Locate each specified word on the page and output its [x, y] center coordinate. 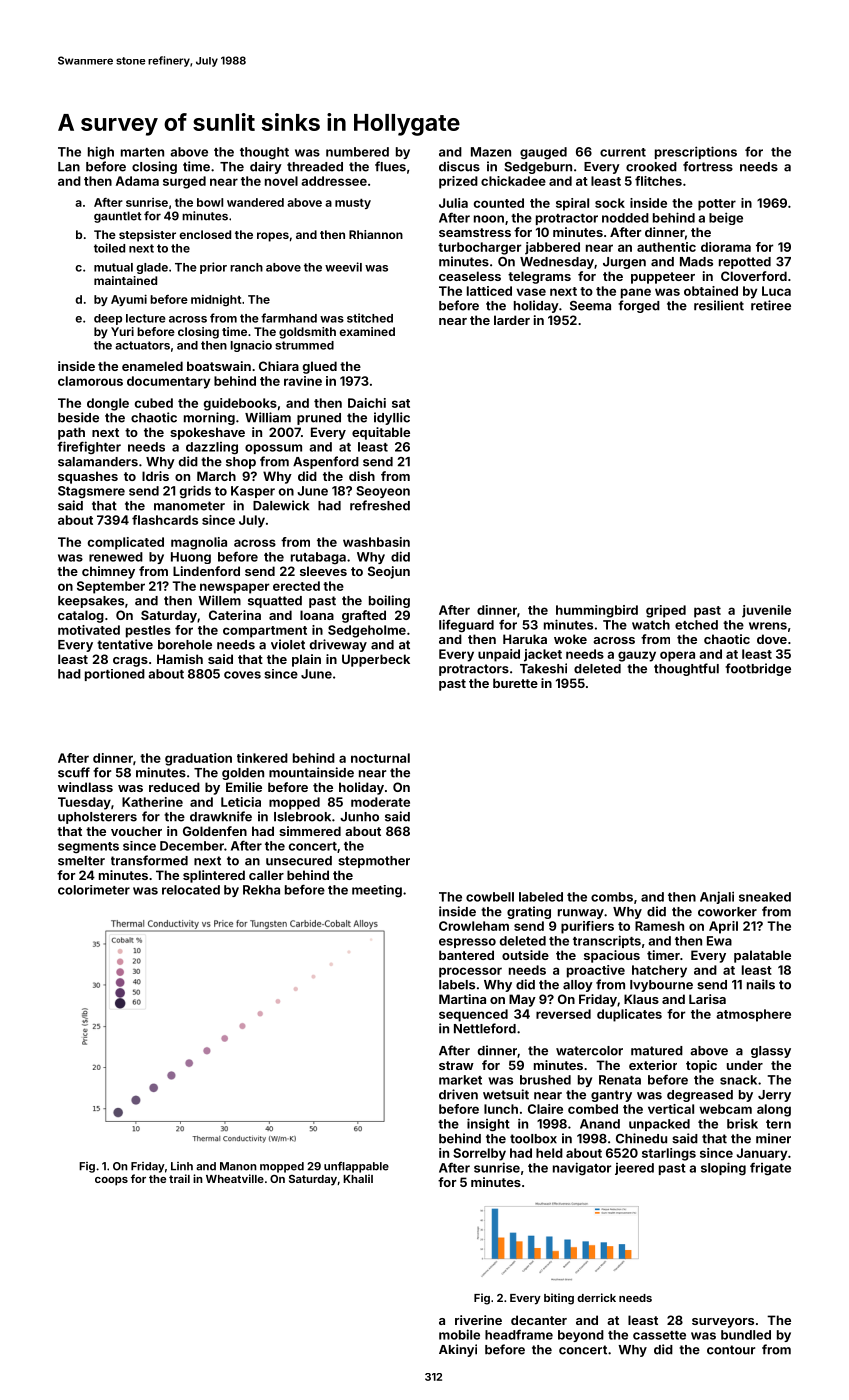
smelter [81, 861]
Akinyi [458, 1350]
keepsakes [91, 602]
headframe [519, 1334]
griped [666, 611]
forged [639, 306]
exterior [653, 1065]
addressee [334, 181]
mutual [113, 267]
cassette [659, 1335]
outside [525, 955]
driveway [338, 645]
